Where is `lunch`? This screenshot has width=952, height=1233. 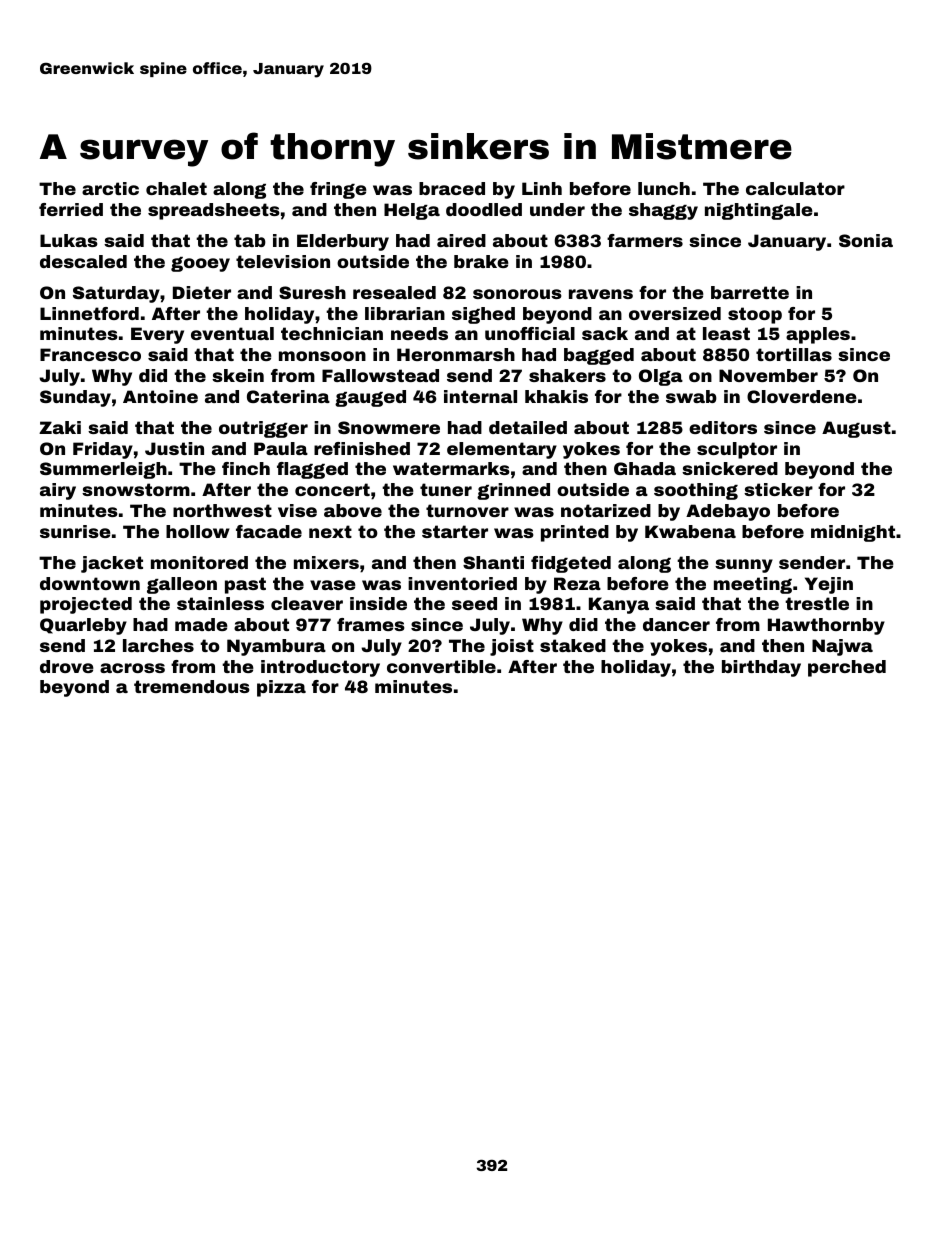 lunch is located at coordinates (664, 188).
